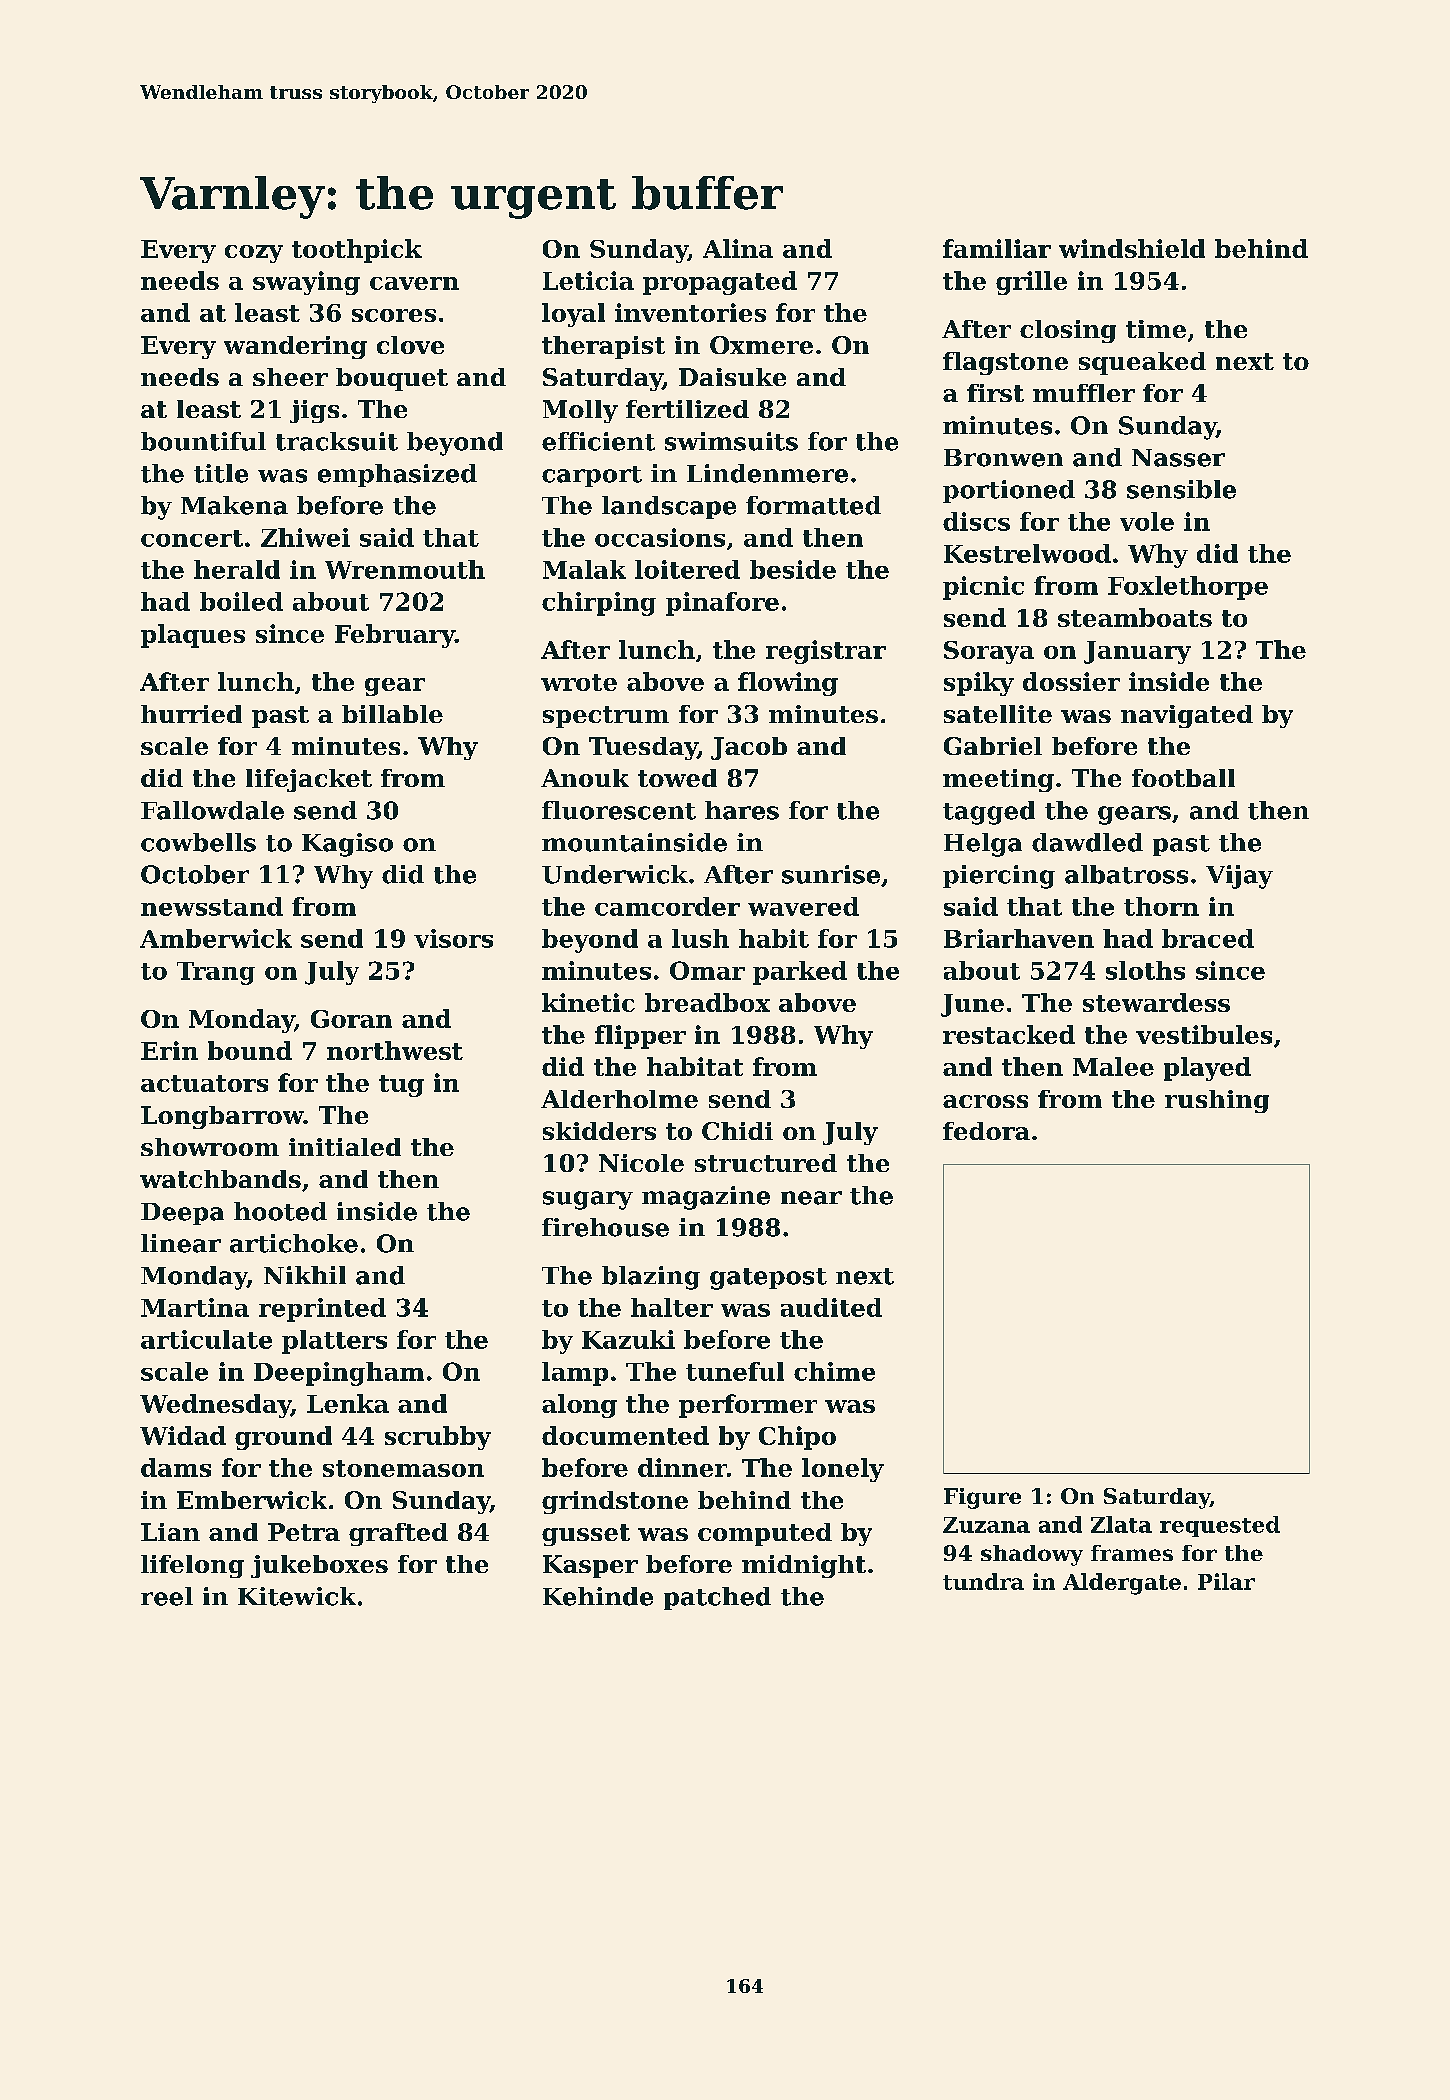  Describe the element at coordinates (397, 475) in the page. I see `emphasized` at that location.
